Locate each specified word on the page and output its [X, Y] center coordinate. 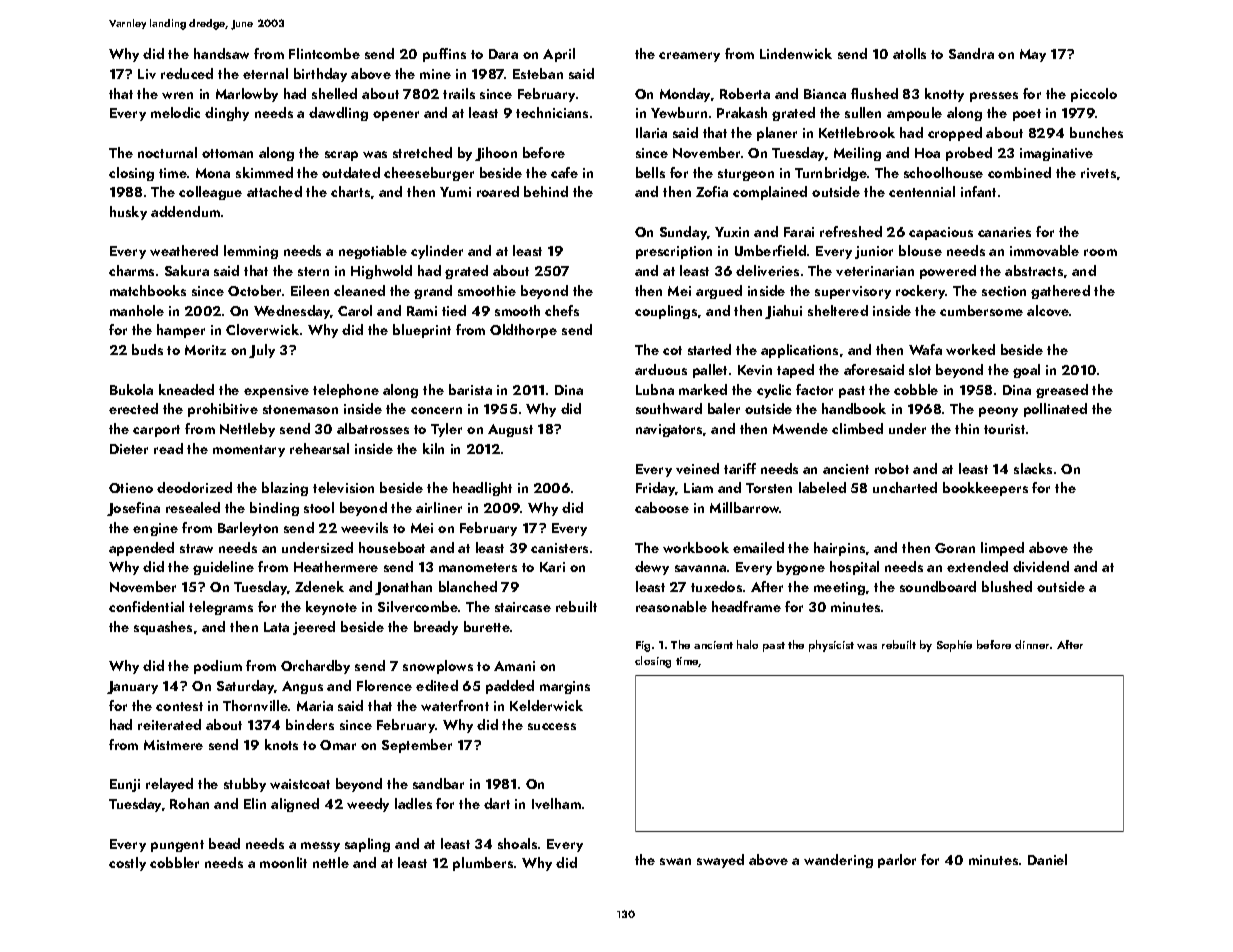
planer [777, 134]
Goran [955, 548]
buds [147, 349]
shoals [517, 843]
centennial [922, 191]
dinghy [227, 114]
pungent [177, 846]
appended [141, 549]
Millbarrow [745, 507]
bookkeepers [985, 489]
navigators [669, 430]
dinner [1033, 644]
